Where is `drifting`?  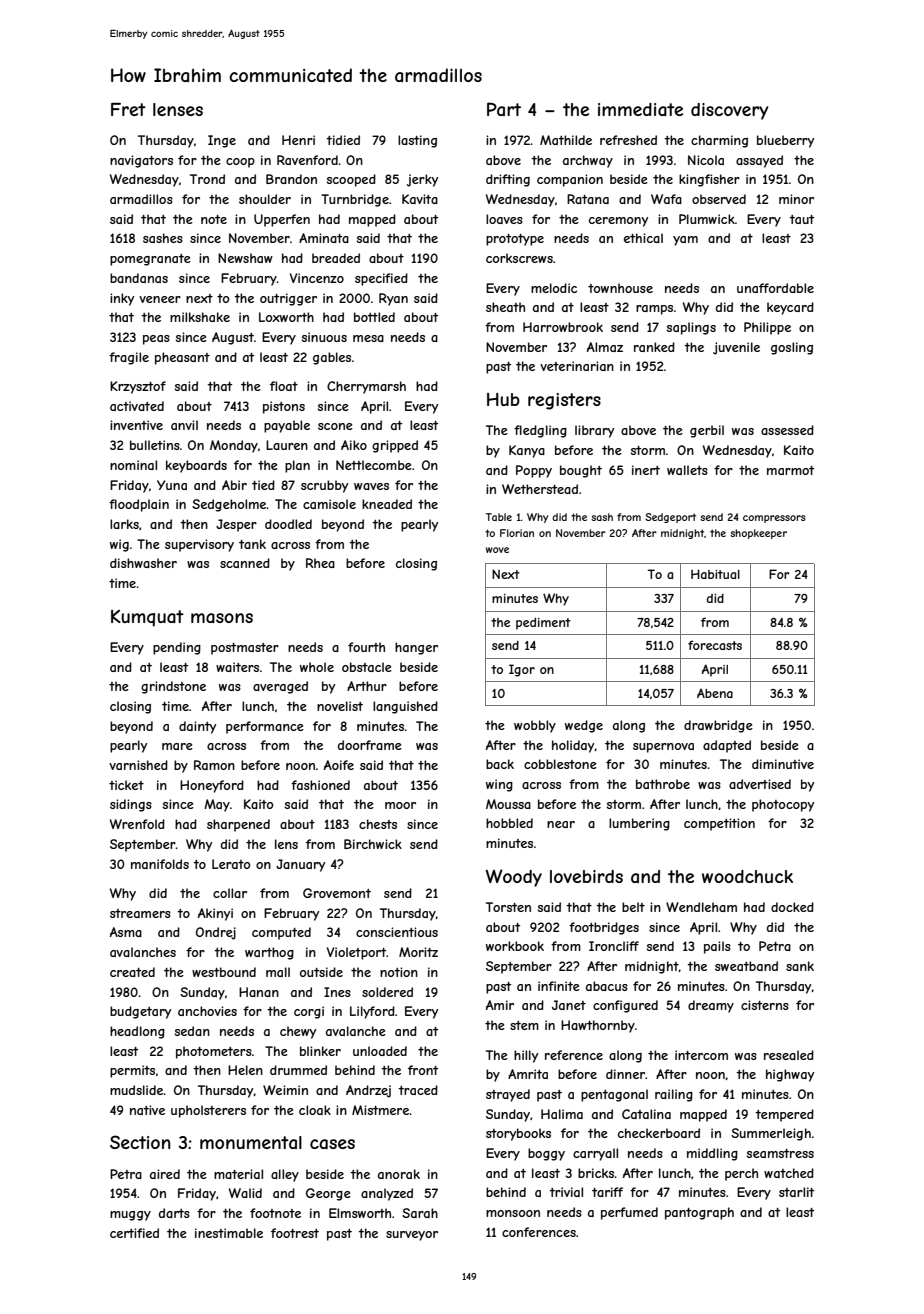
drifting is located at coordinates (508, 180).
